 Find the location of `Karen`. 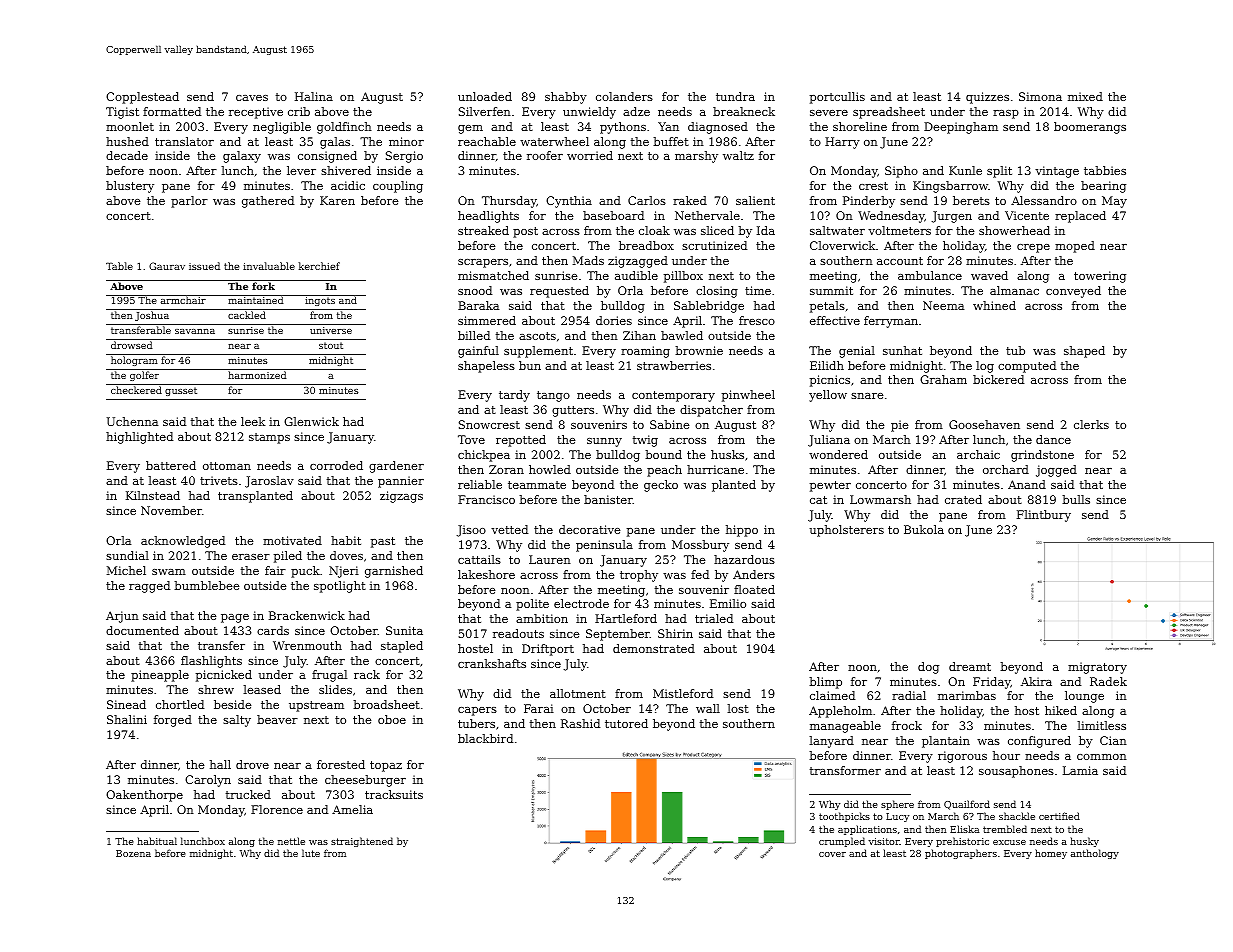

Karen is located at coordinates (337, 200).
